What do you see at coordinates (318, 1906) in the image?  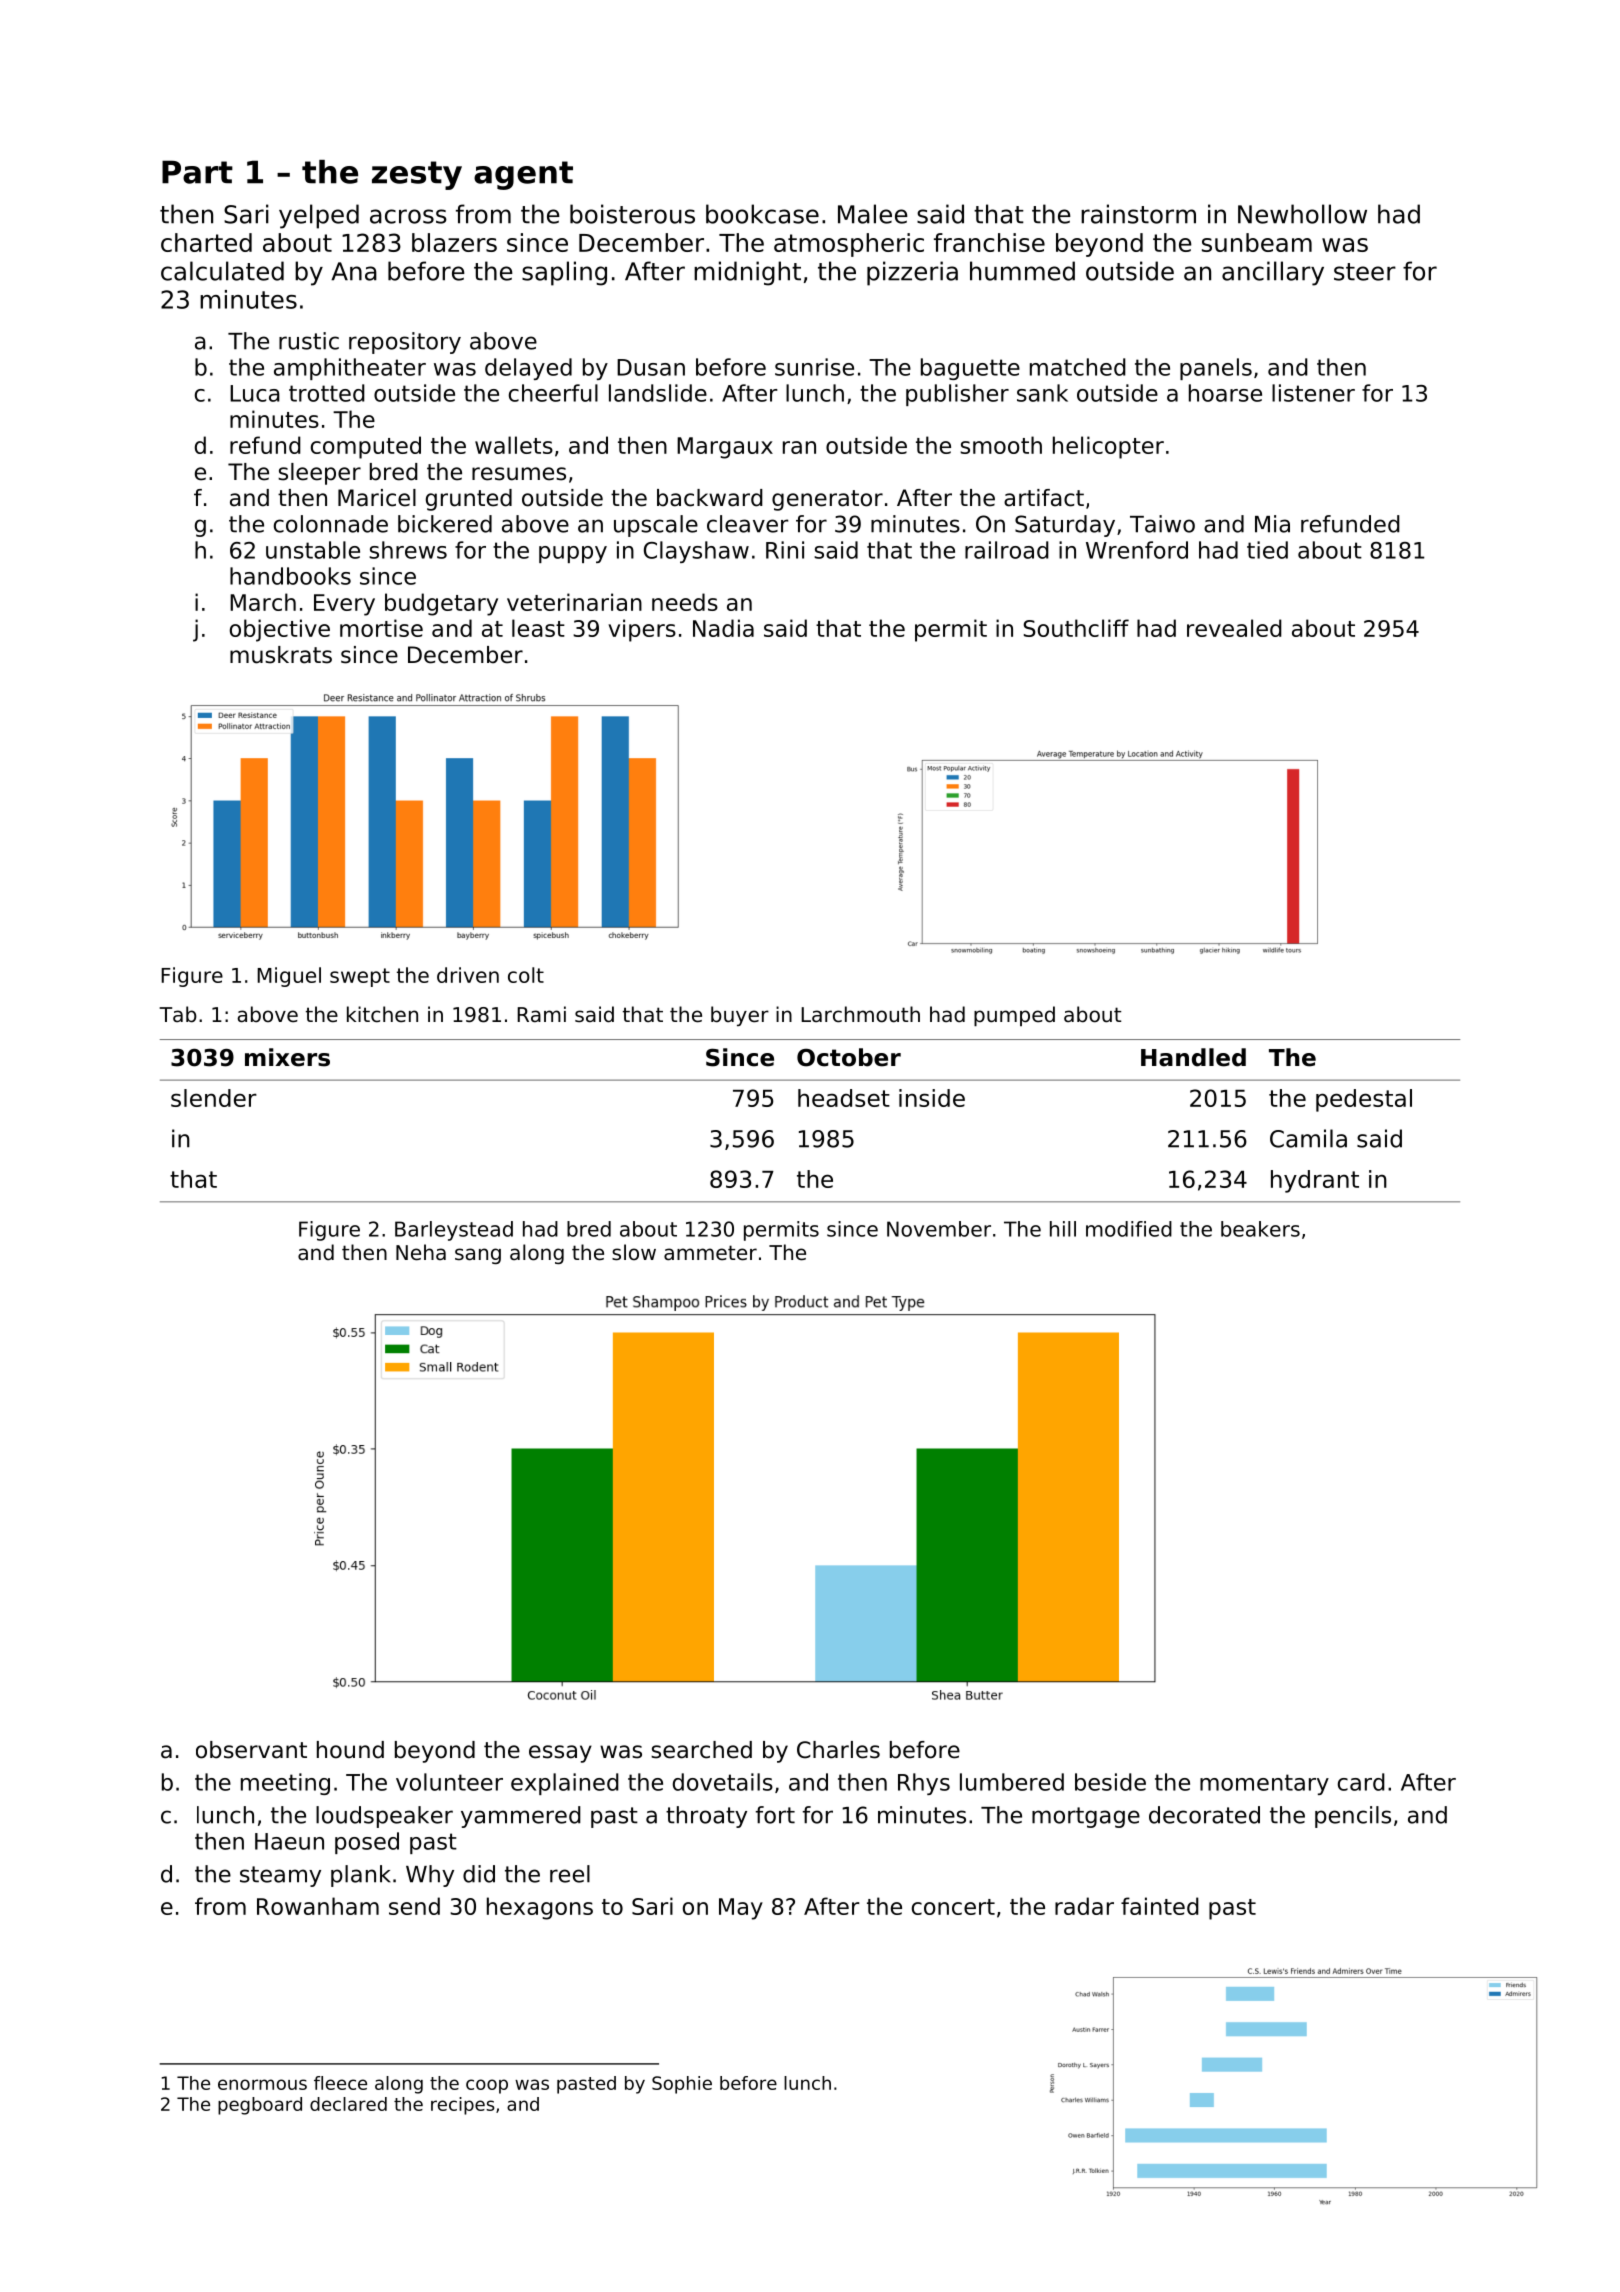 I see `Rowanham` at bounding box center [318, 1906].
